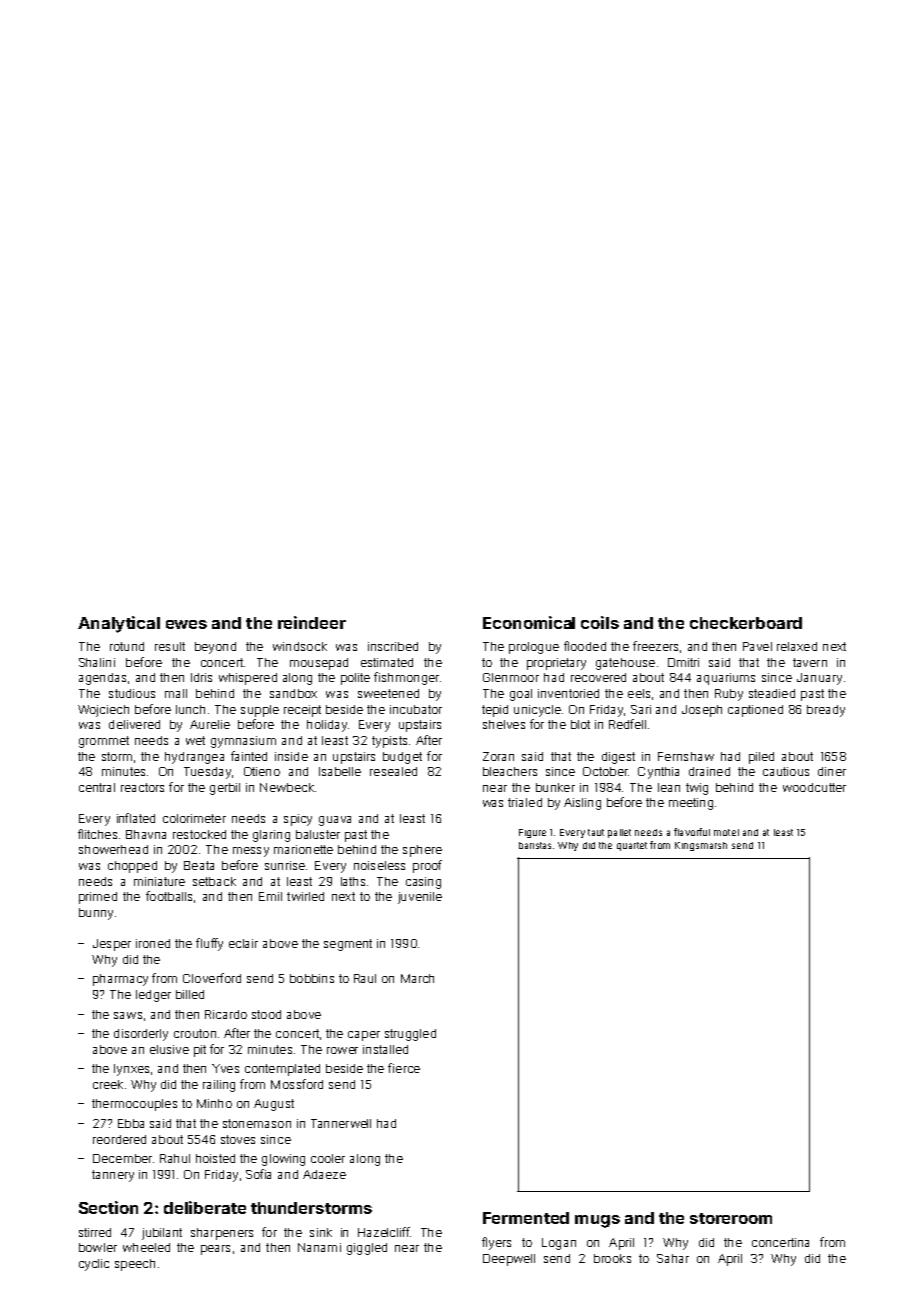 This screenshot has width=924, height=1308. I want to click on storeroom, so click(731, 1218).
